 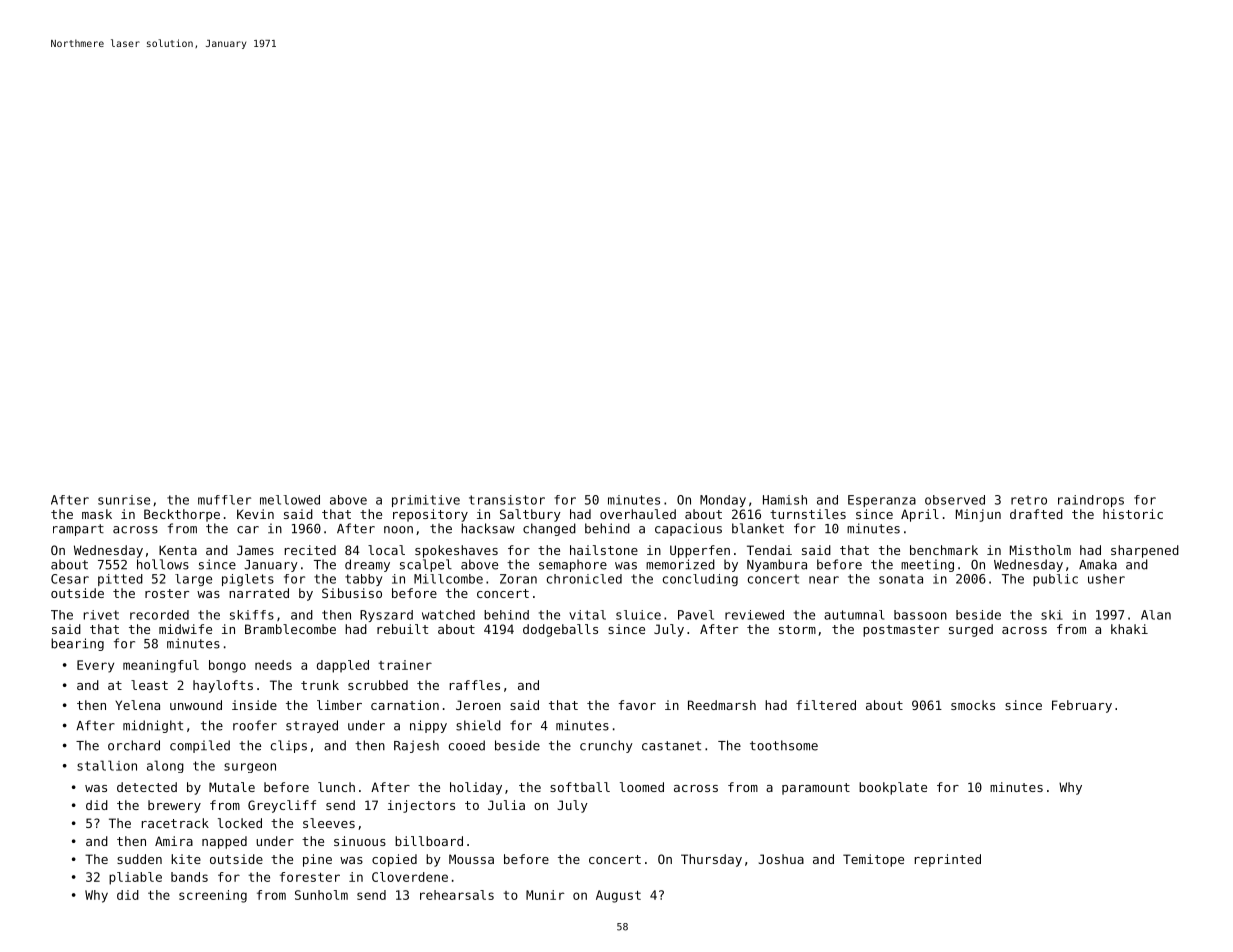 What do you see at coordinates (549, 529) in the document?
I see `changed` at bounding box center [549, 529].
